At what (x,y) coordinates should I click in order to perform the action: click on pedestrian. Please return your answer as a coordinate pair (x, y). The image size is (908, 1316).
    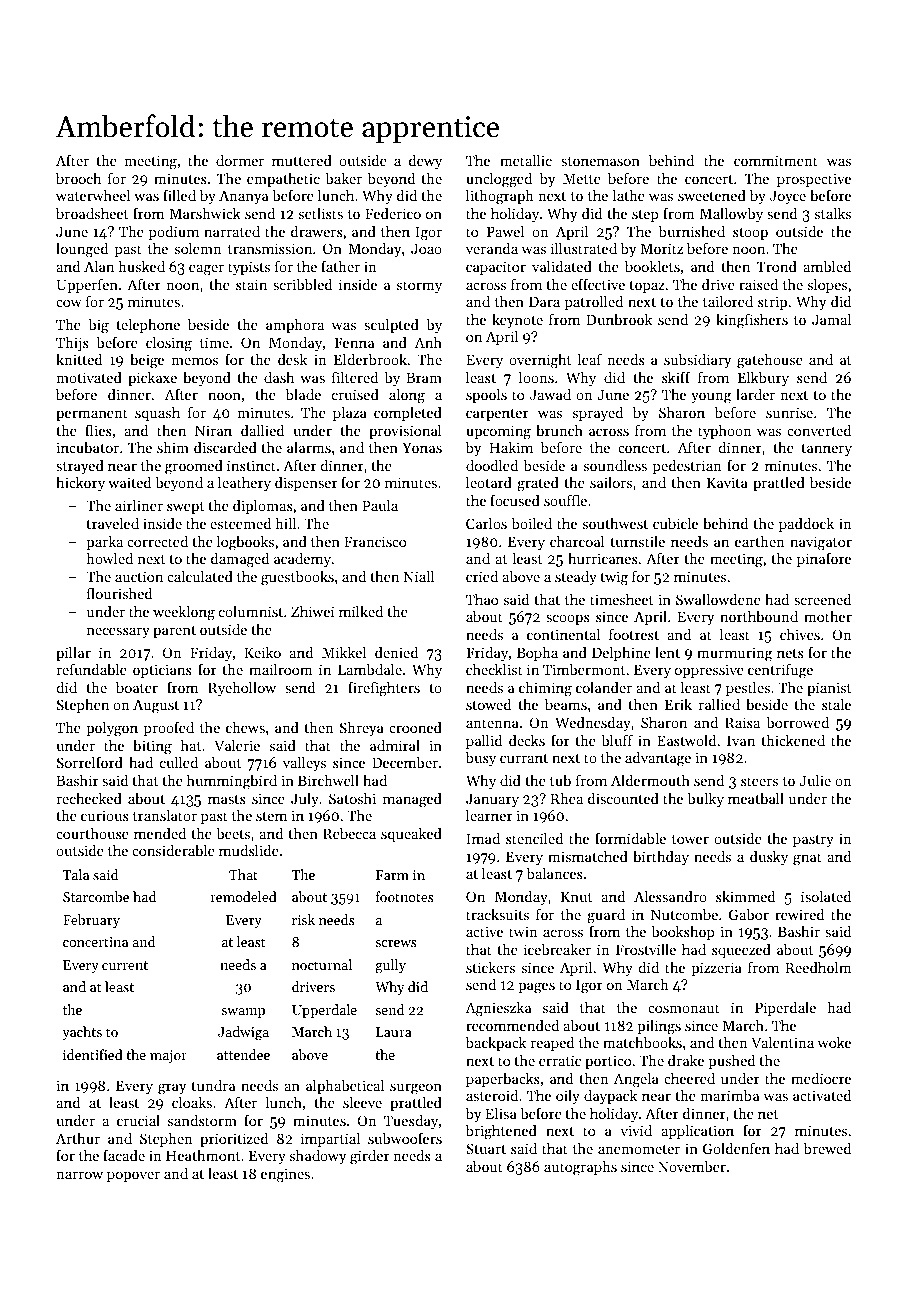
    Looking at the image, I should click on (687, 467).
